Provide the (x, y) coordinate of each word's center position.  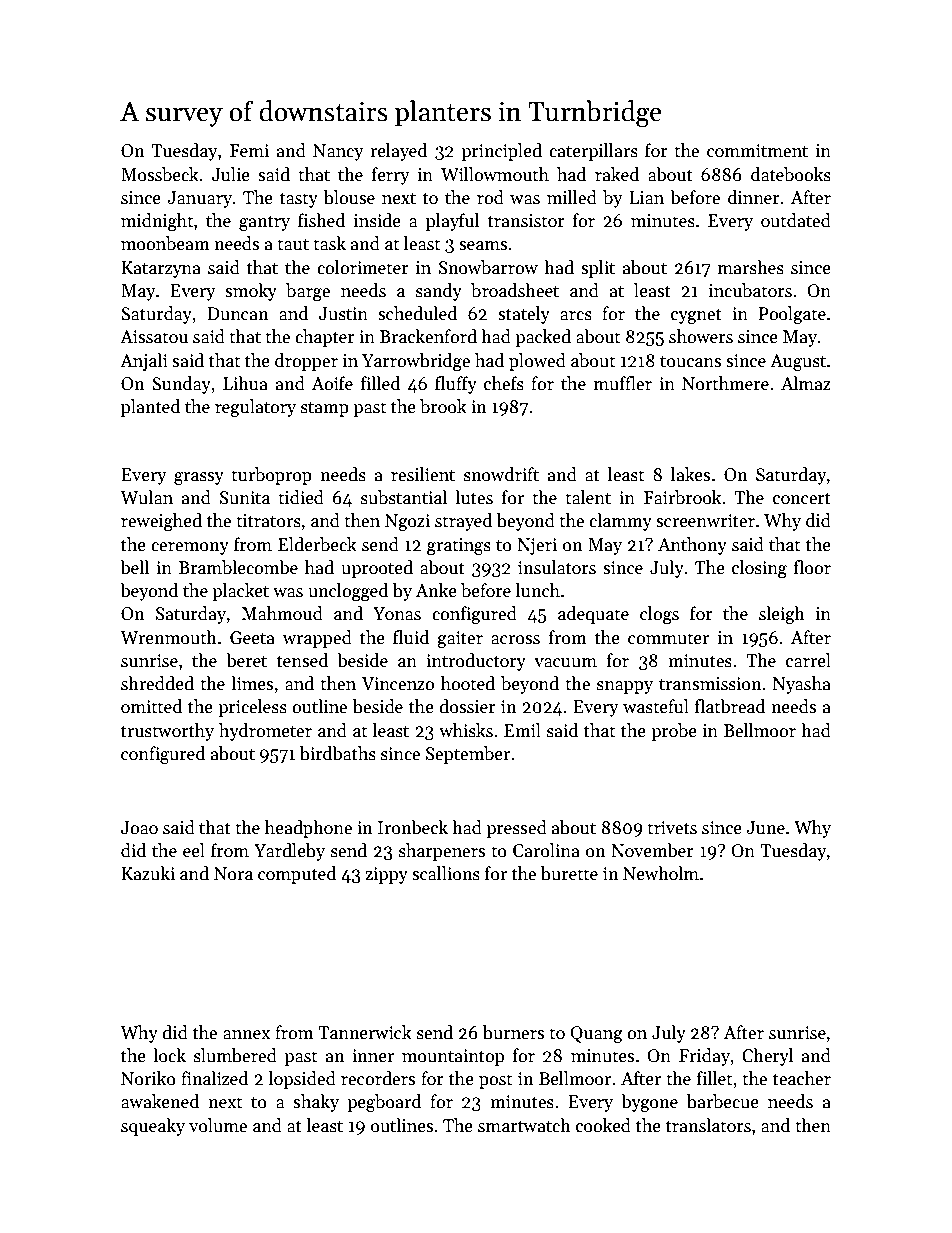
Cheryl (767, 1057)
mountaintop (453, 1057)
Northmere (725, 383)
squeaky (153, 1127)
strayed (463, 522)
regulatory (255, 408)
